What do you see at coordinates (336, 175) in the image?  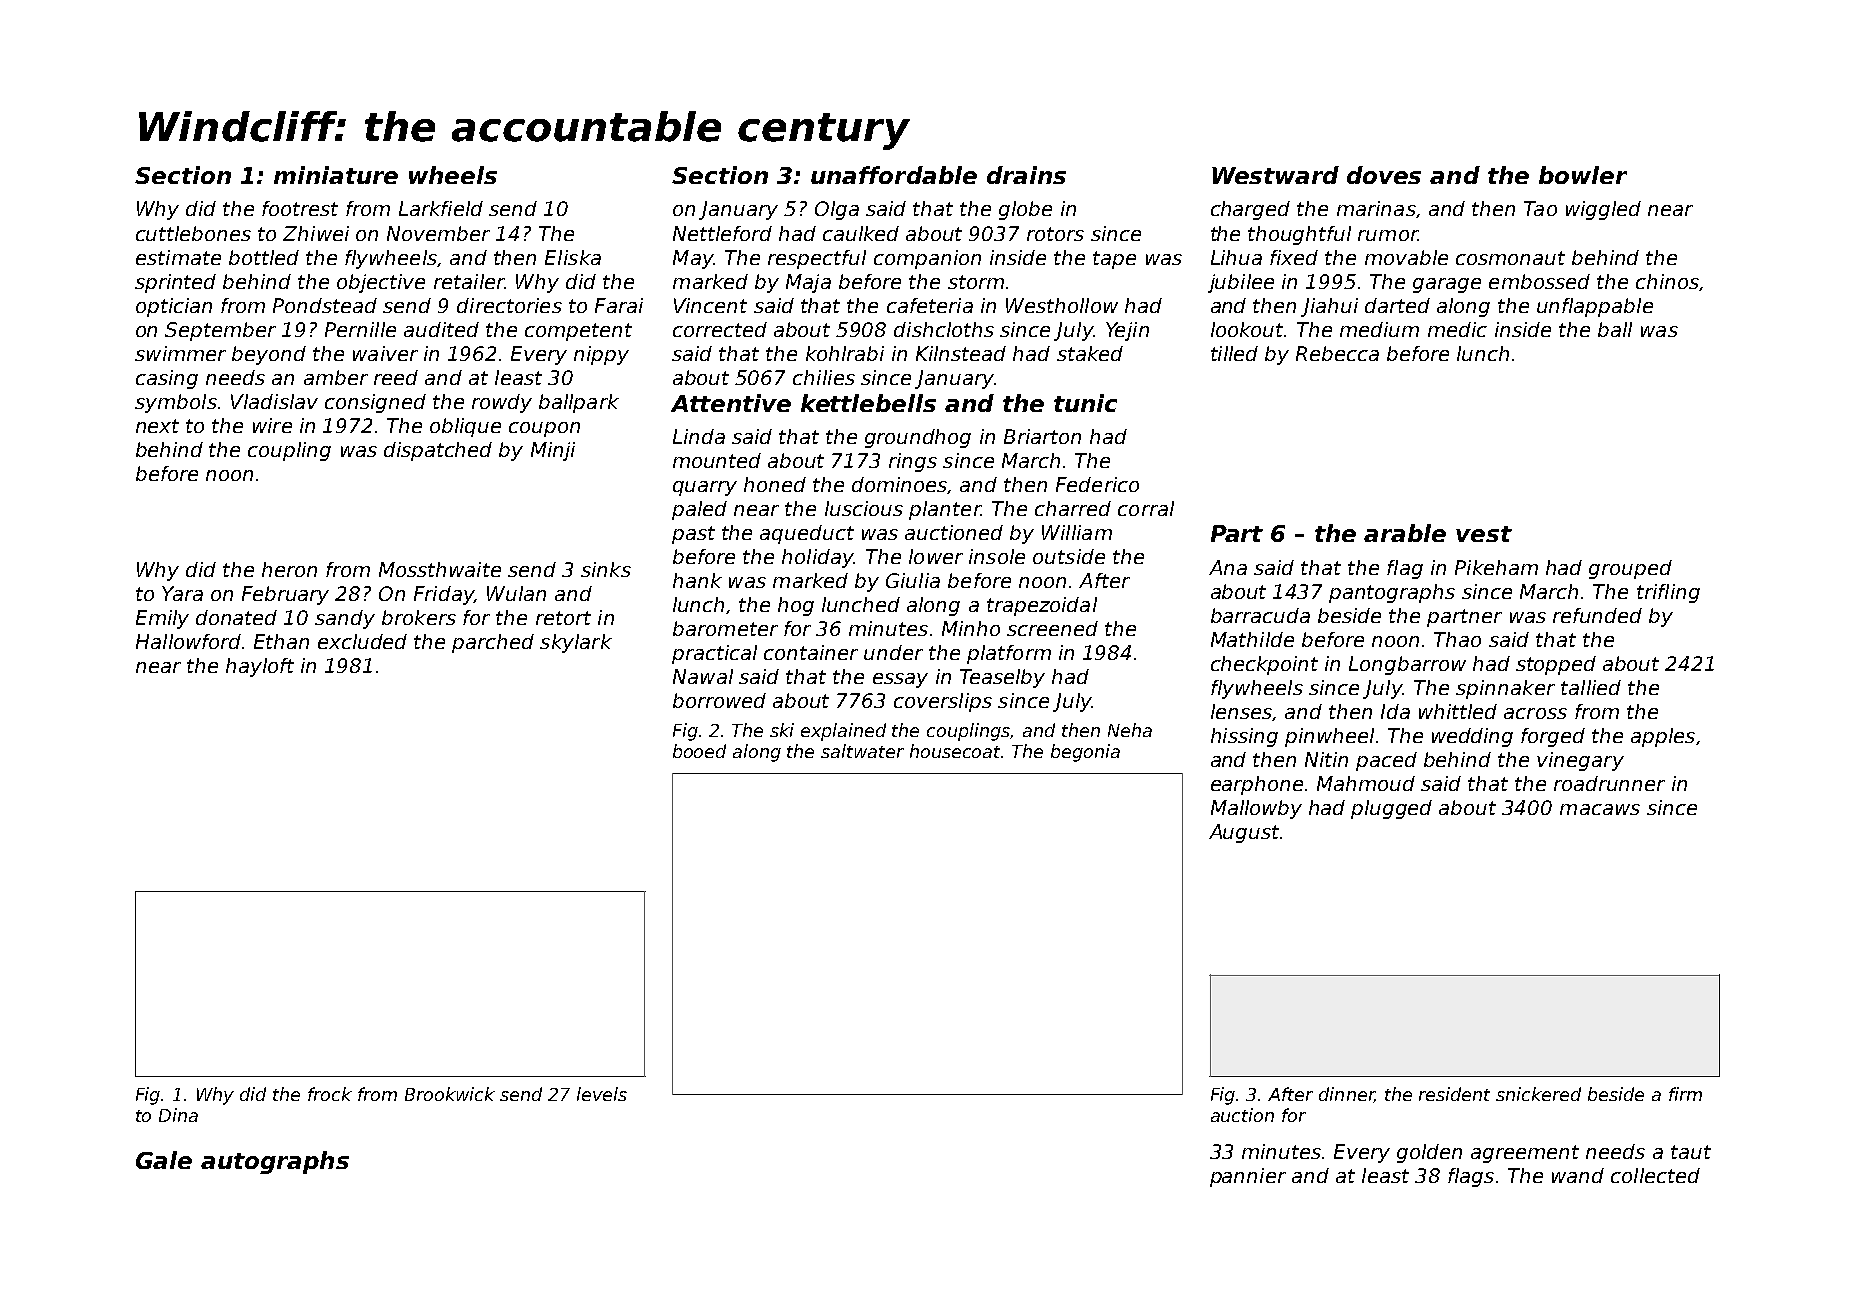 I see `miniature` at bounding box center [336, 175].
